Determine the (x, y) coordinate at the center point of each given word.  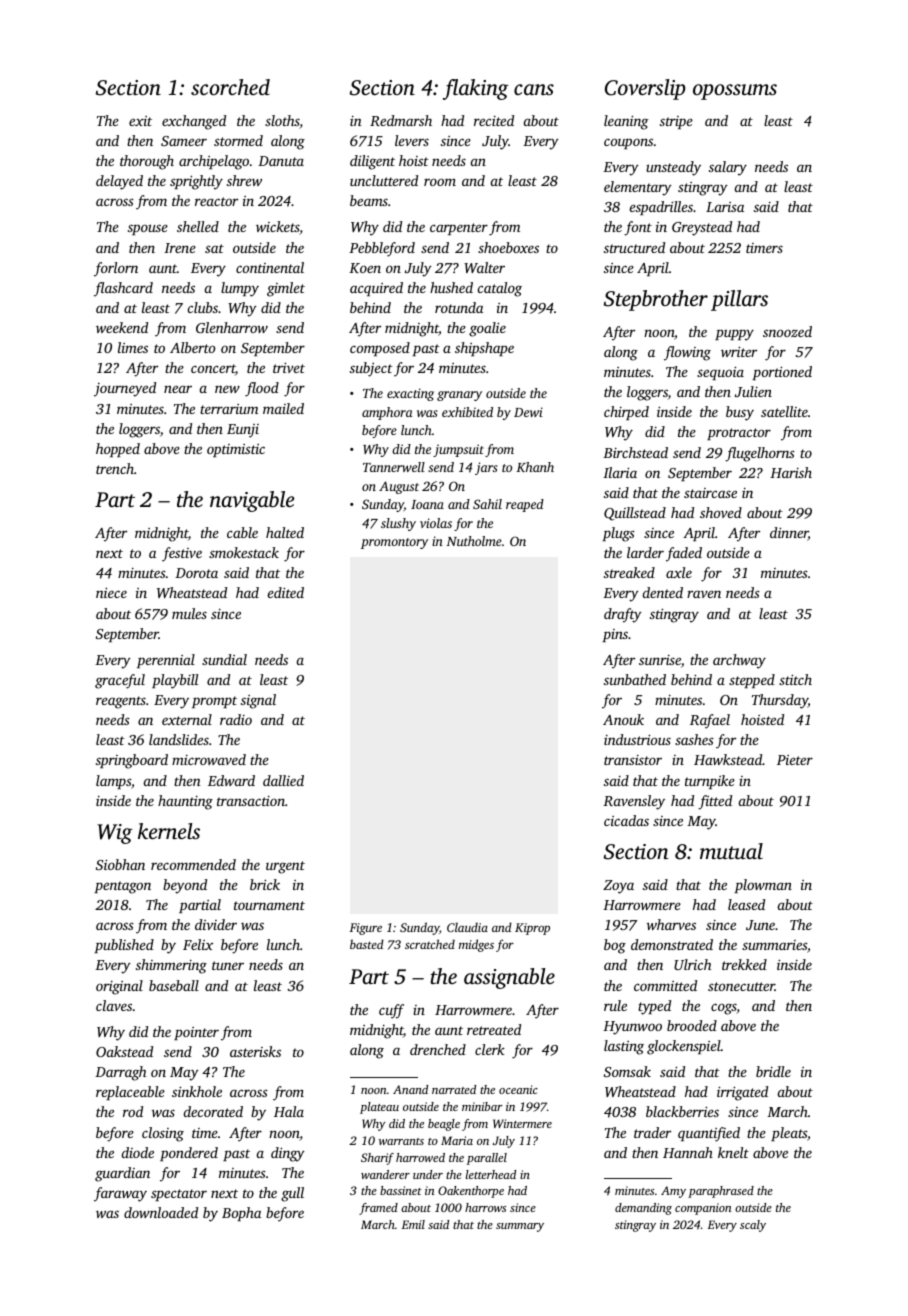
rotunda (459, 307)
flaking (475, 89)
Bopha (241, 1214)
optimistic (236, 450)
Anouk (623, 719)
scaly (753, 1226)
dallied (283, 780)
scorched (230, 87)
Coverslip (645, 89)
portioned (782, 373)
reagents (121, 702)
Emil (413, 1224)
